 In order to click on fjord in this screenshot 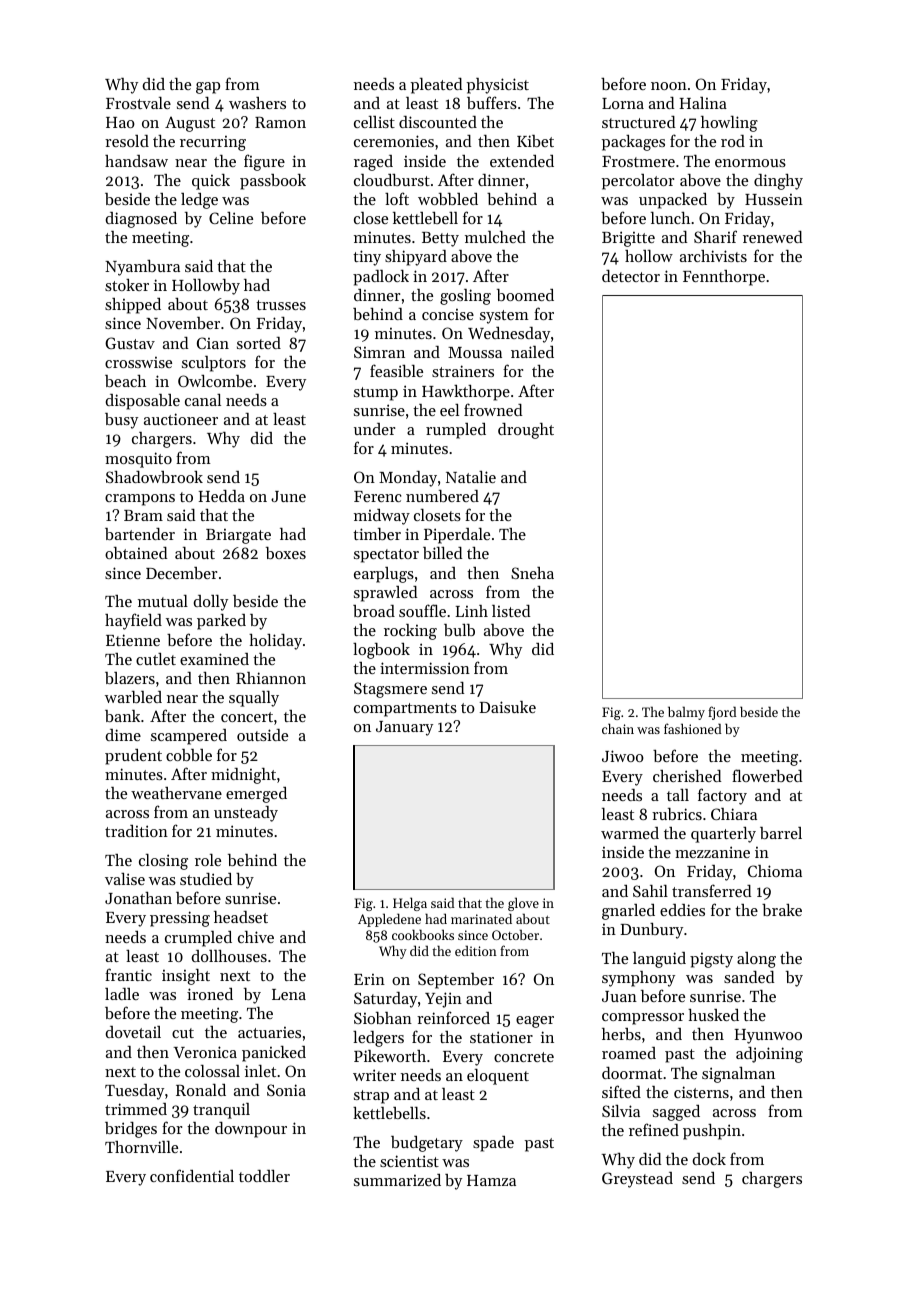, I will do `click(722, 713)`.
